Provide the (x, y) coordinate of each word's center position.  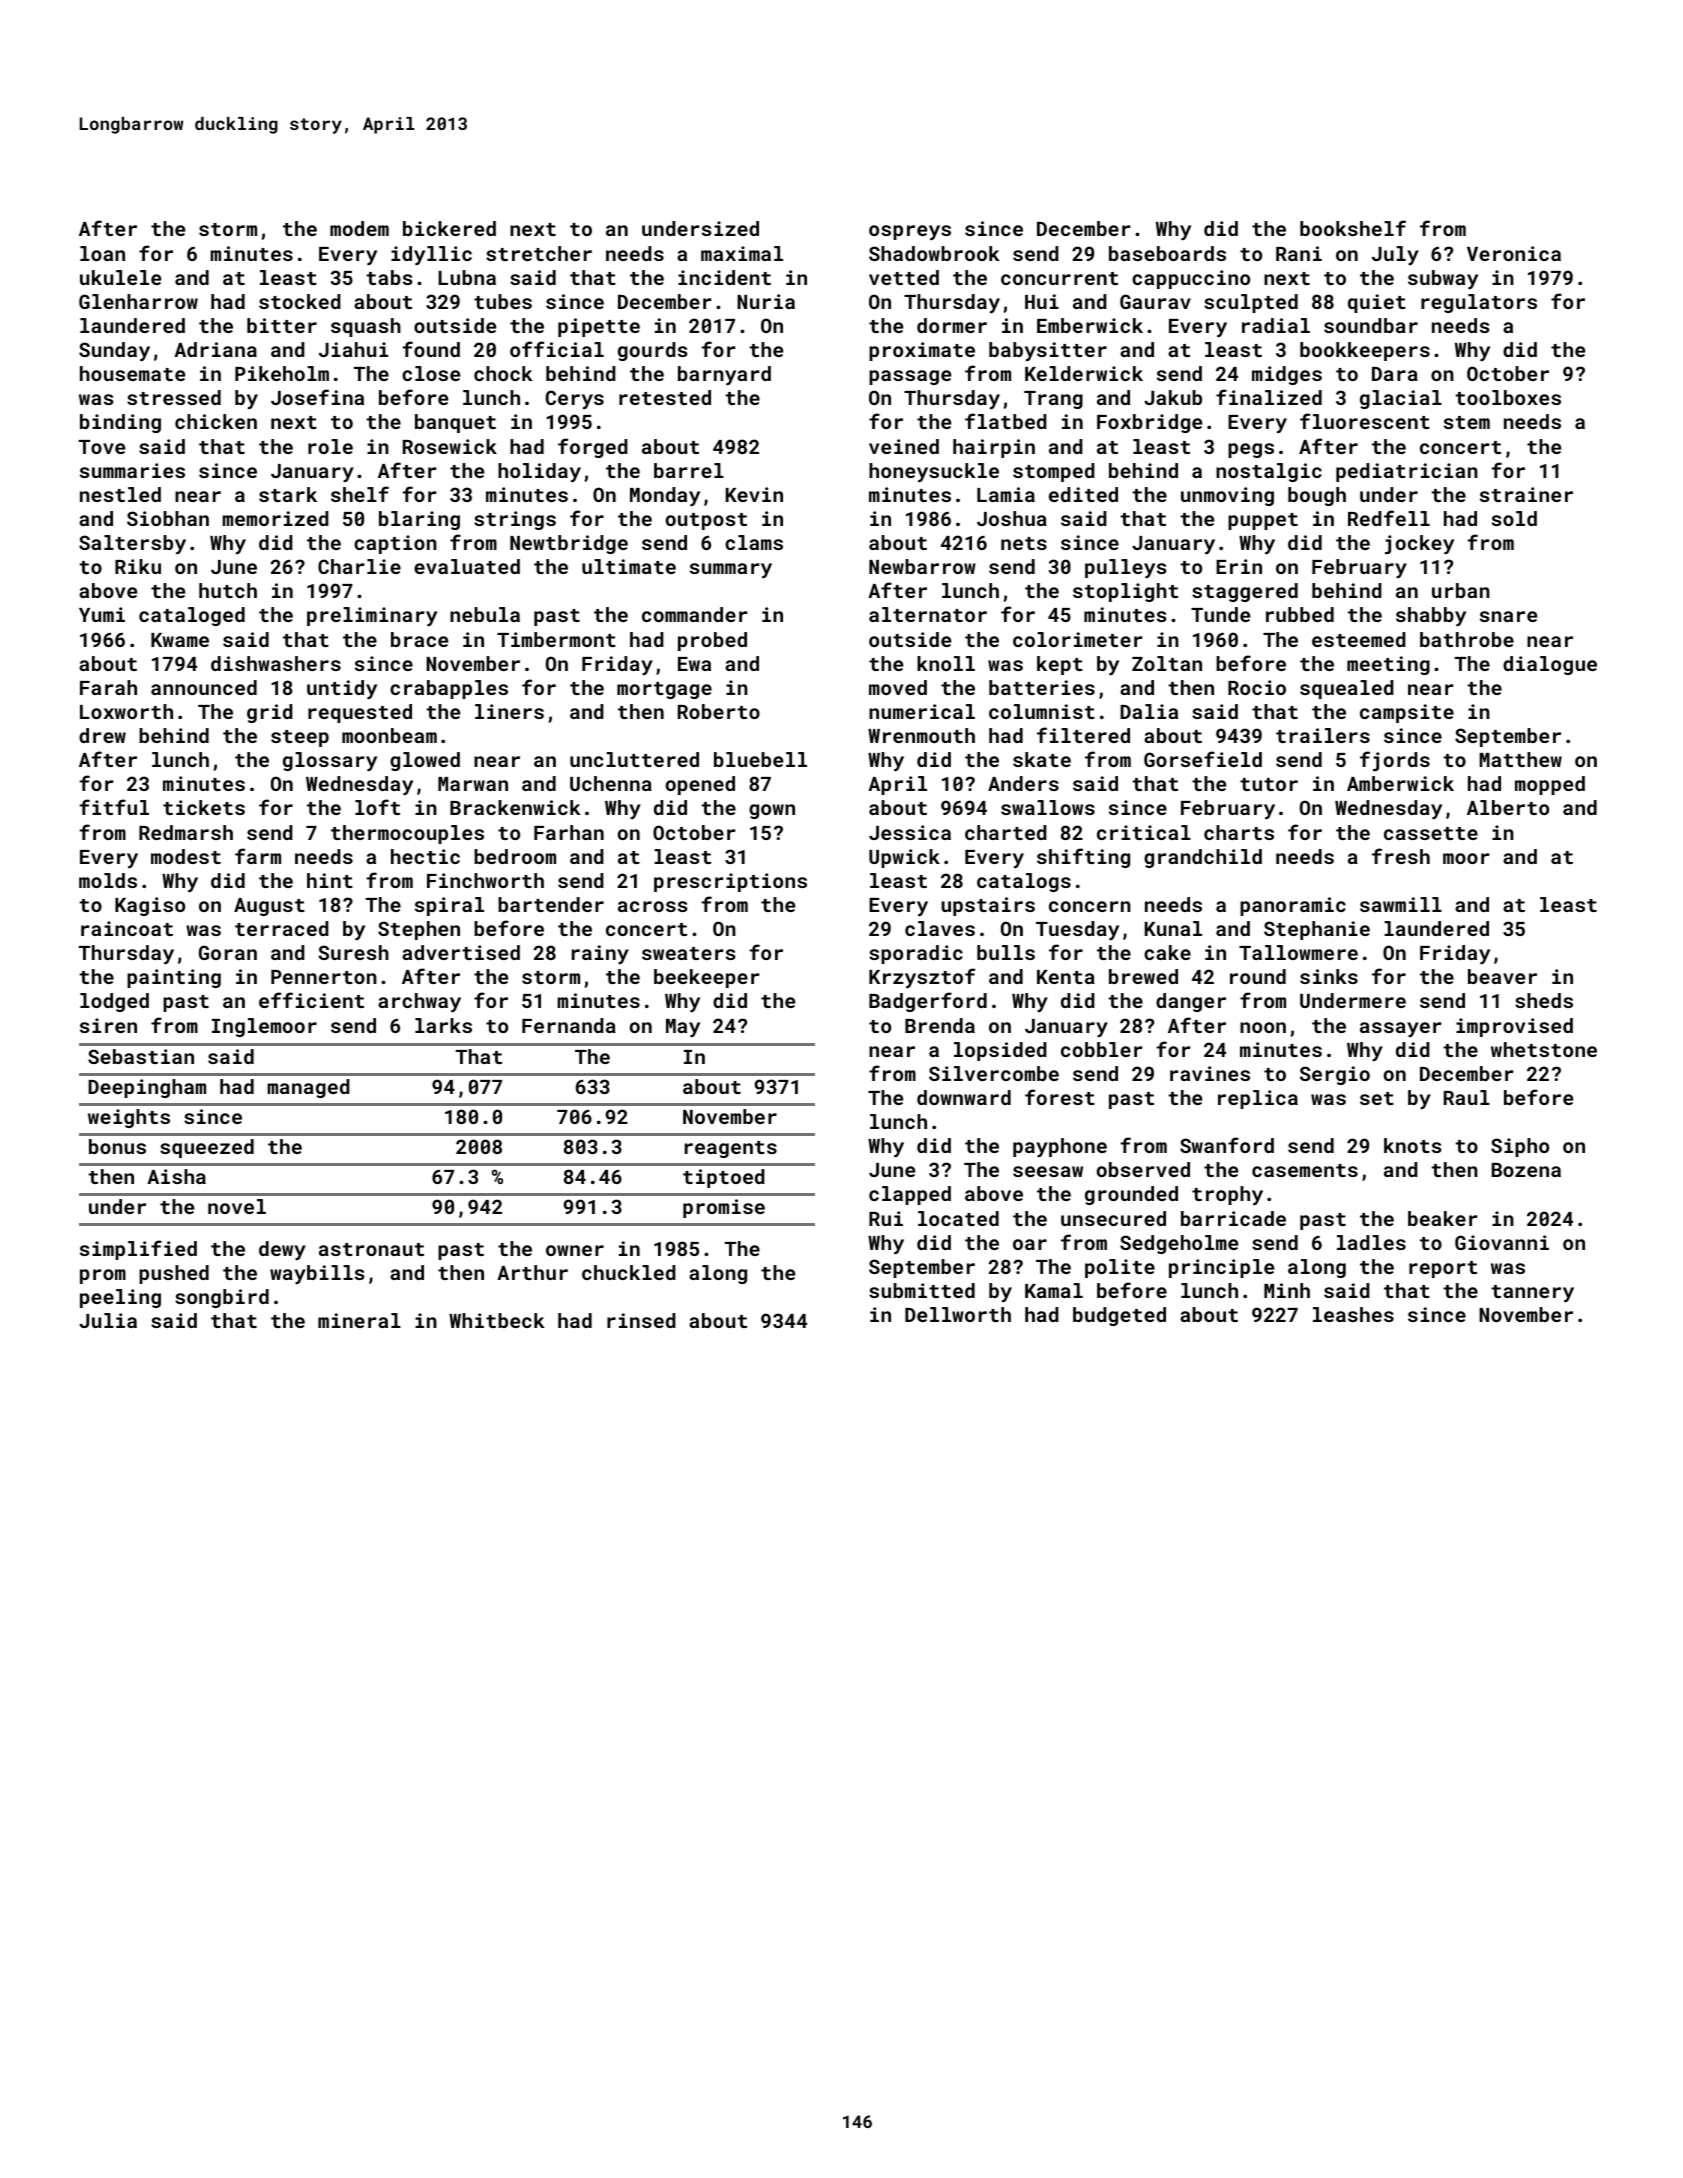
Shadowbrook (934, 253)
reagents (731, 1149)
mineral (359, 1320)
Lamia (1006, 494)
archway (419, 1002)
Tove (102, 447)
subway (1443, 279)
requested (360, 713)
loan (102, 253)
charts (1239, 832)
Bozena (1526, 1170)
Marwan (473, 784)
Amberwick (1400, 783)
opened (700, 785)
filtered (1083, 735)
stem (1467, 422)
